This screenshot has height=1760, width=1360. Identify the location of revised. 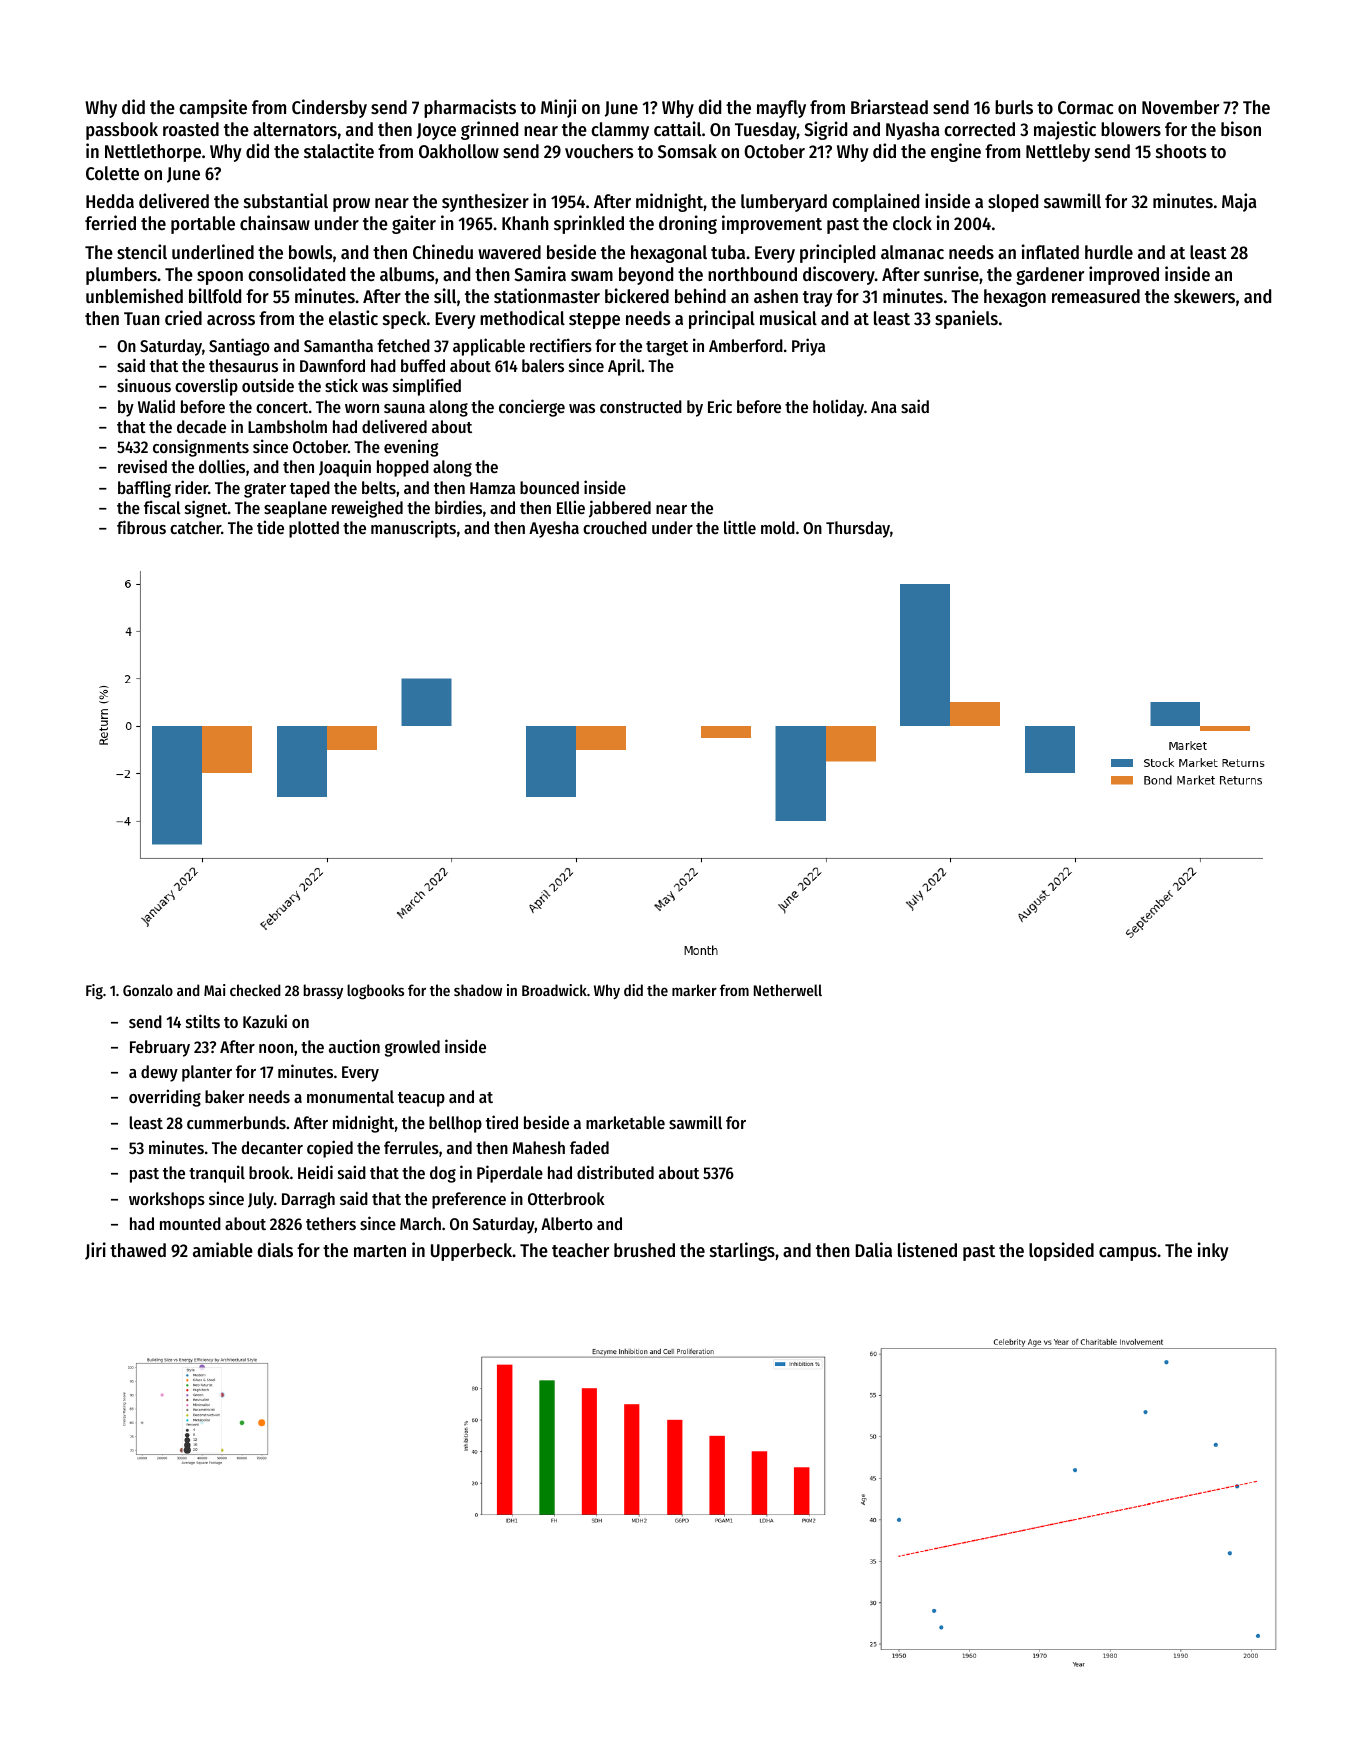
(142, 466).
